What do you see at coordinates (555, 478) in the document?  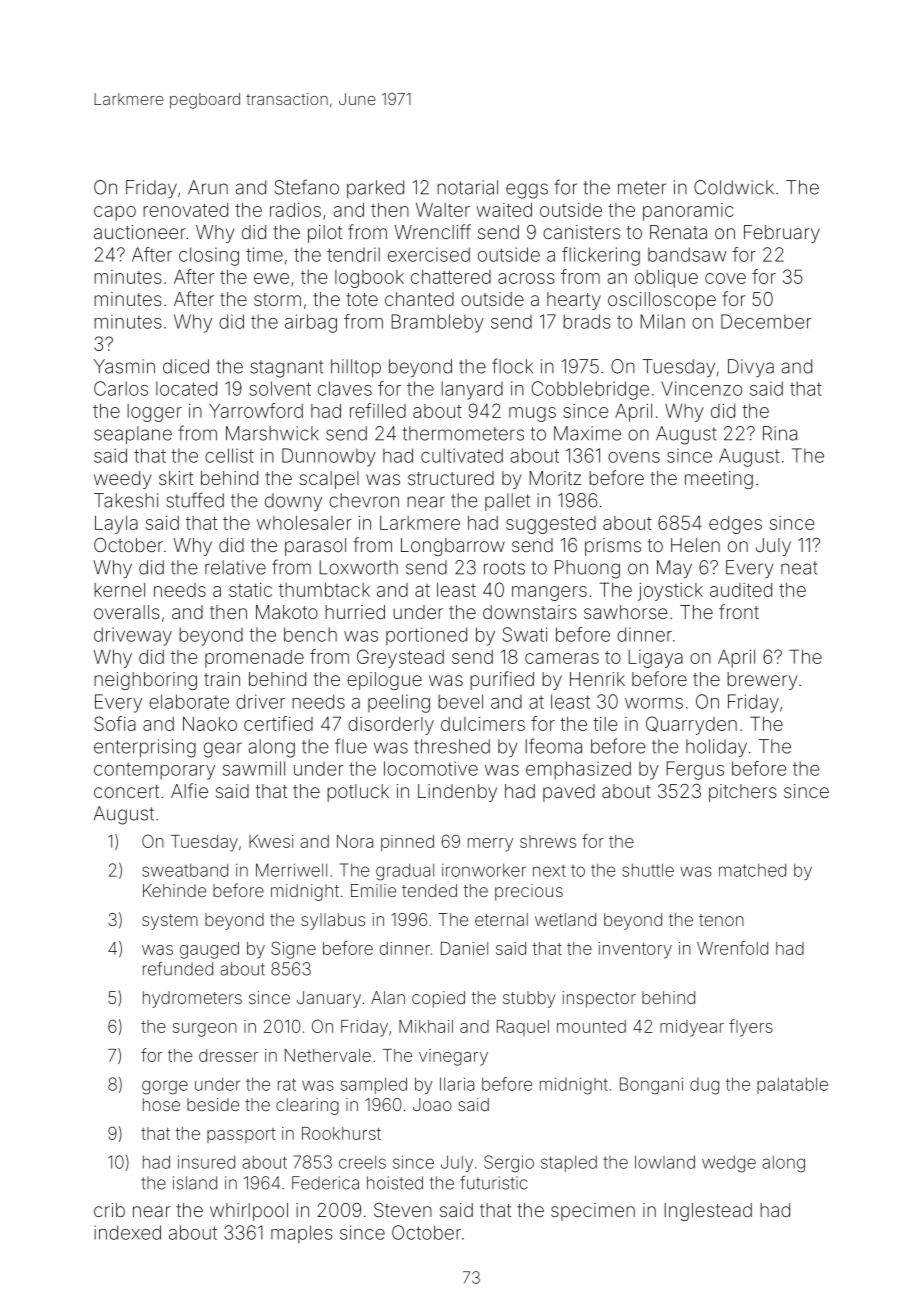 I see `Moritz` at bounding box center [555, 478].
